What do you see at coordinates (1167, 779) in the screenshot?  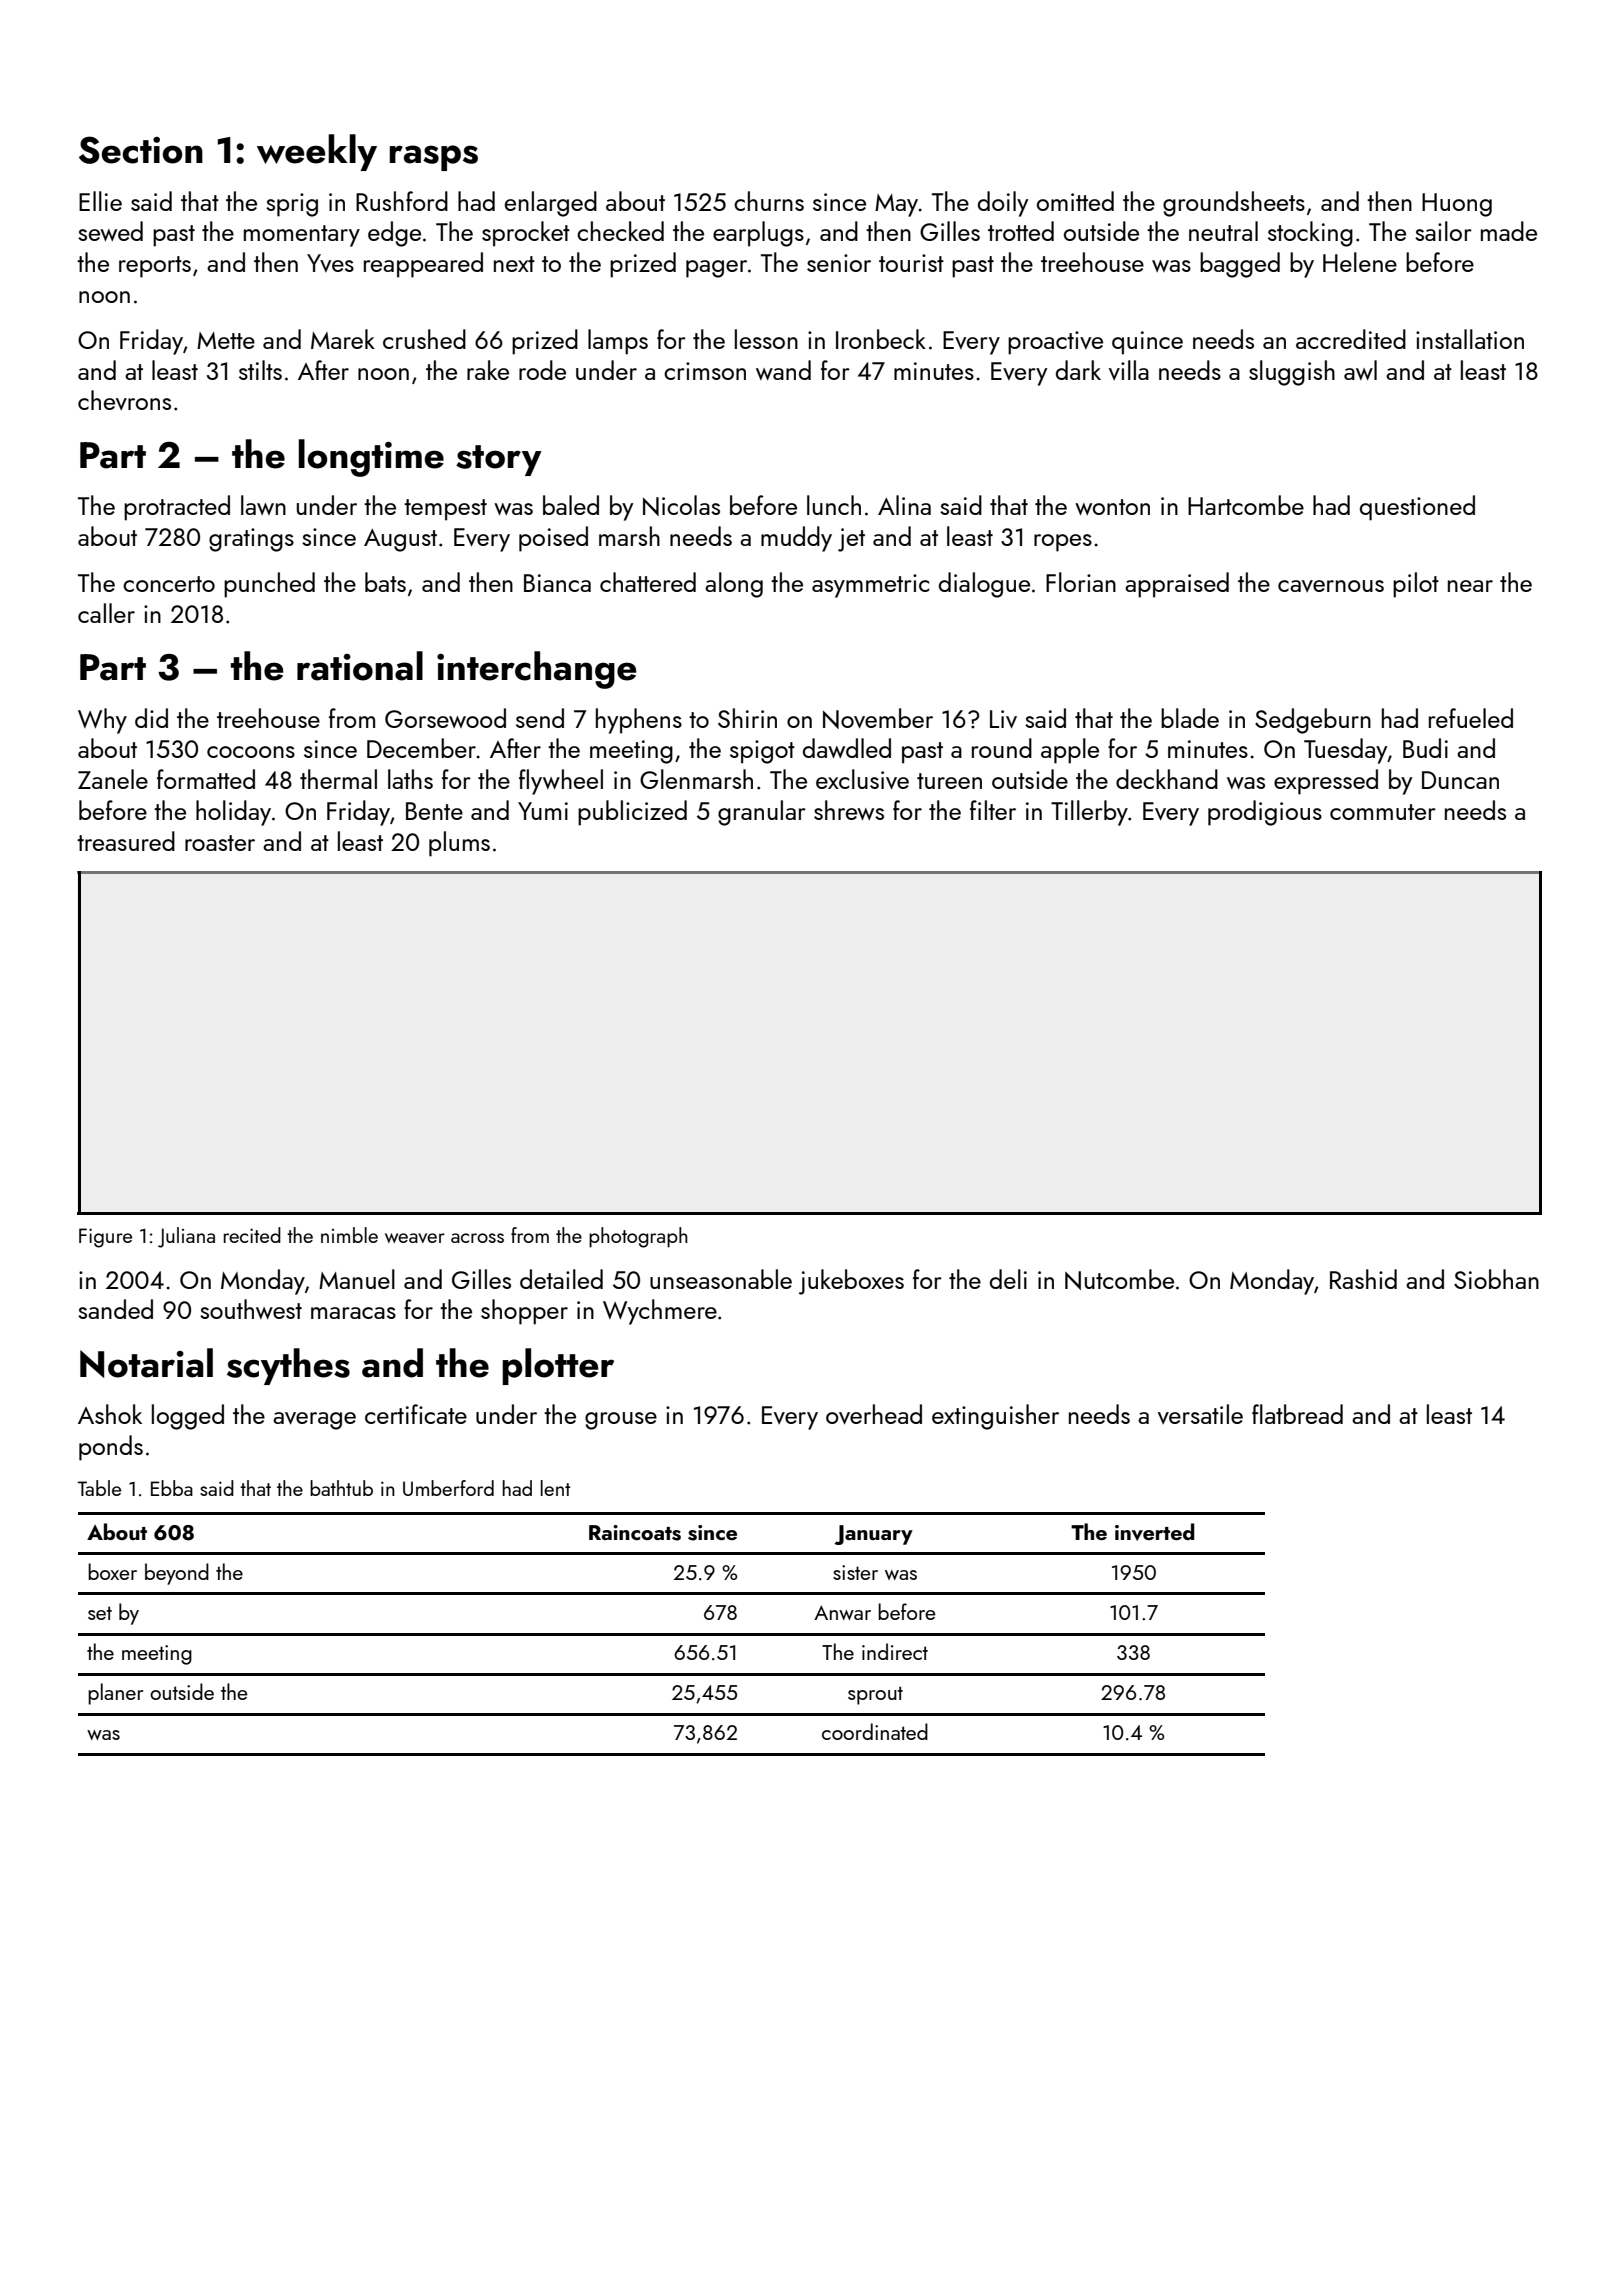 I see `deckhand` at bounding box center [1167, 779].
